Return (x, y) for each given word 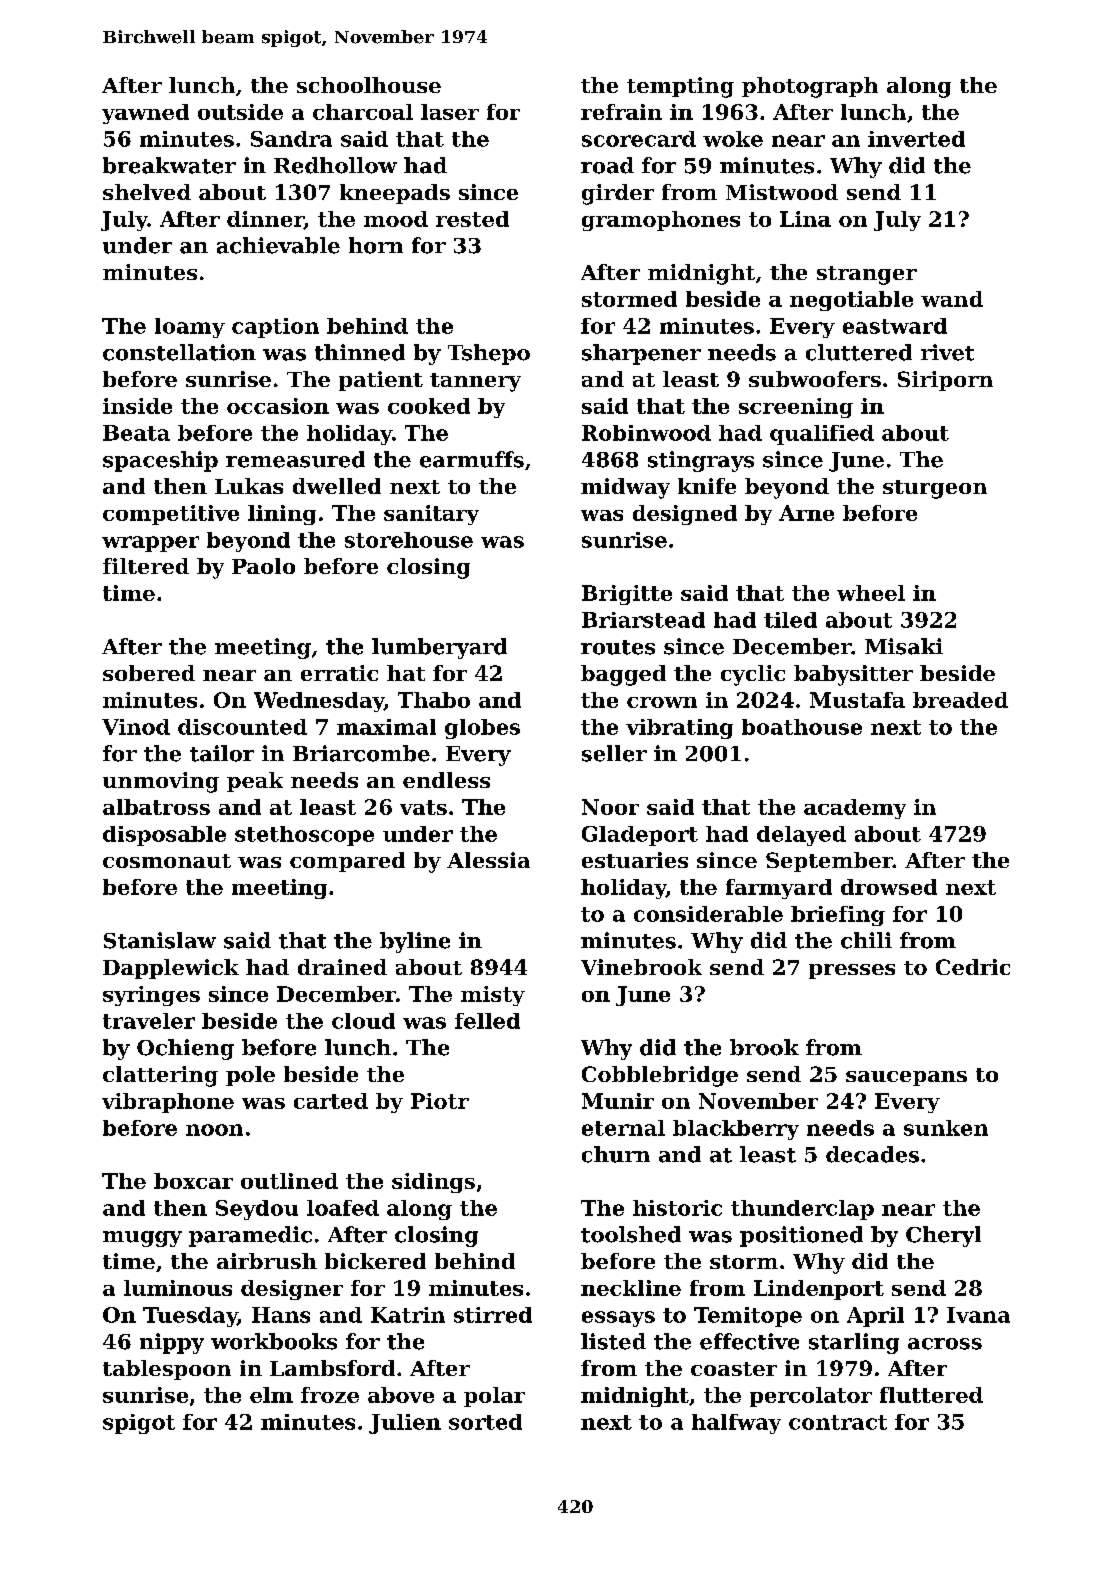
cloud (363, 1021)
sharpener (641, 354)
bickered (375, 1261)
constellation (179, 352)
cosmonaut (167, 861)
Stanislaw (160, 940)
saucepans (906, 1078)
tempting (680, 87)
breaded (960, 700)
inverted (916, 139)
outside (240, 112)
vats (423, 807)
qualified (822, 435)
